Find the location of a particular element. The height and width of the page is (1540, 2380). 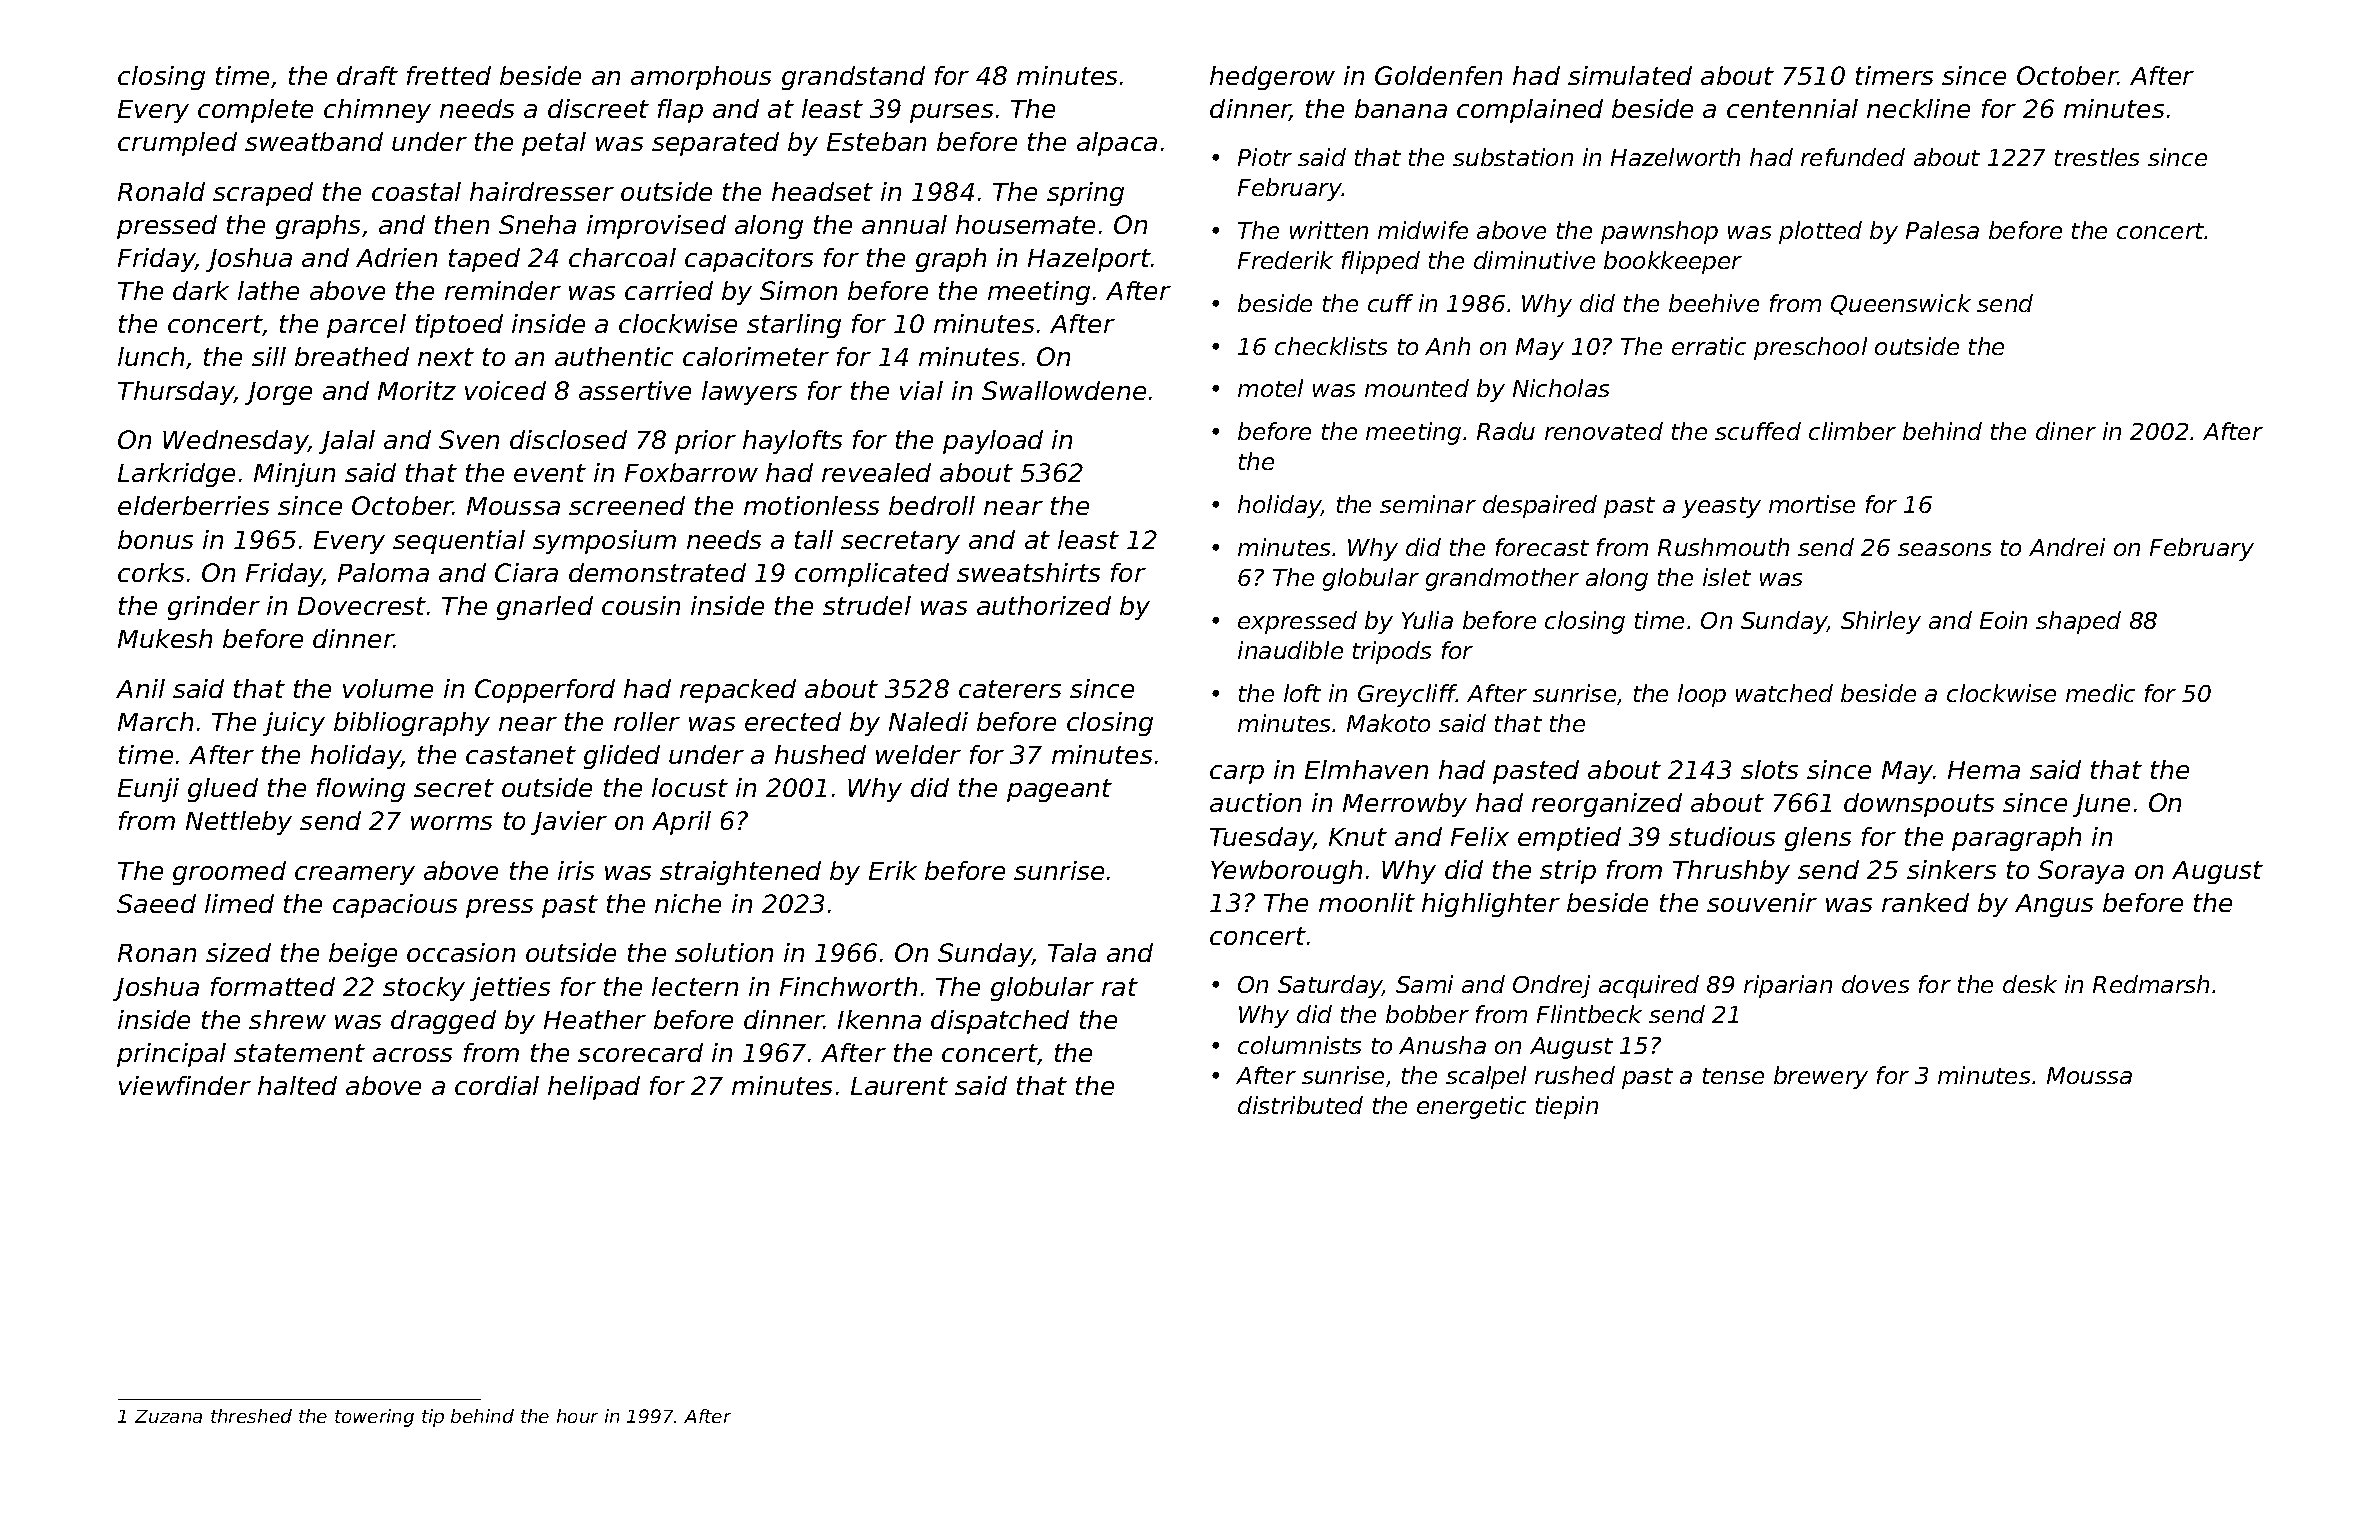

Zuzana is located at coordinates (168, 1416).
